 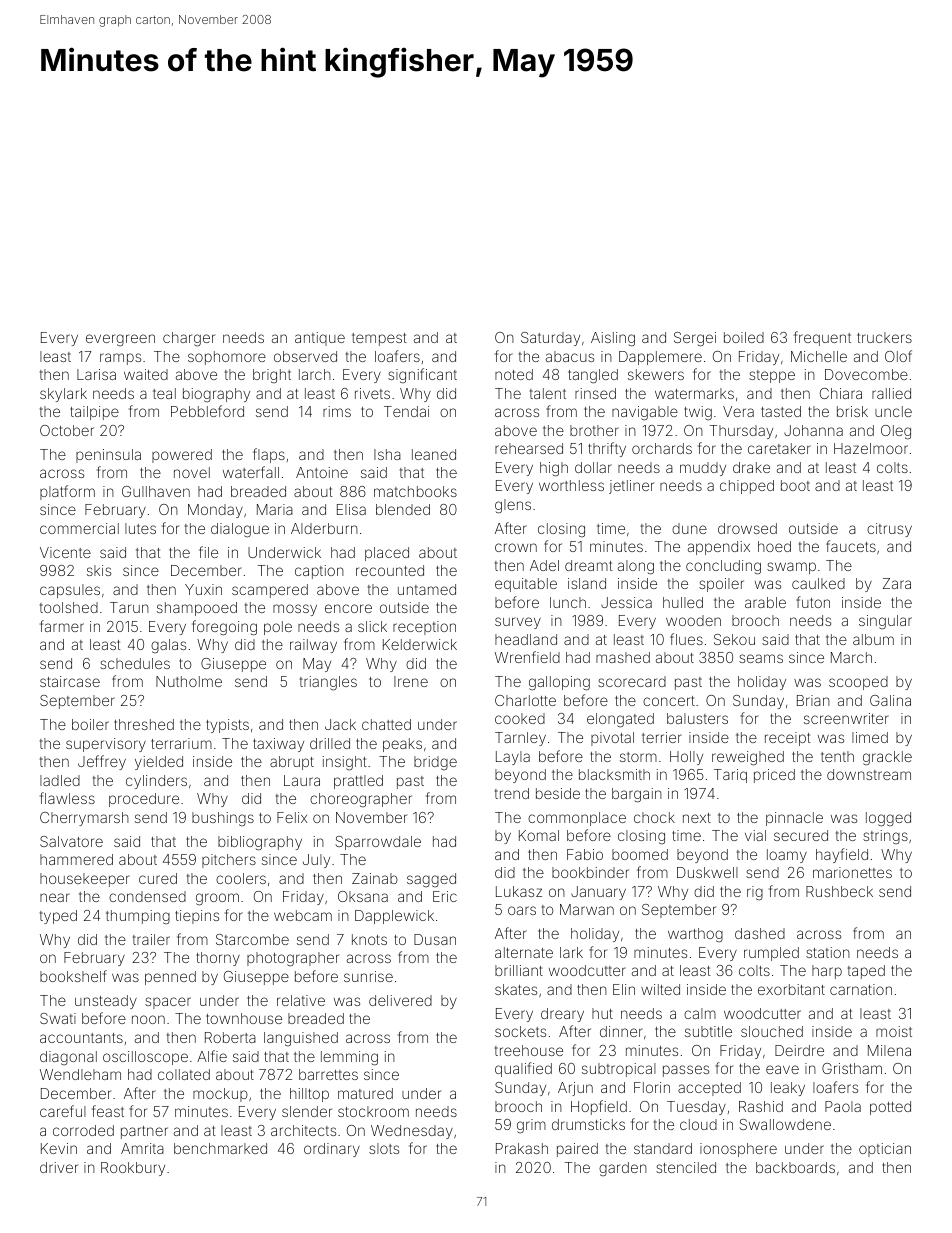 What do you see at coordinates (669, 701) in the image?
I see `concert` at bounding box center [669, 701].
